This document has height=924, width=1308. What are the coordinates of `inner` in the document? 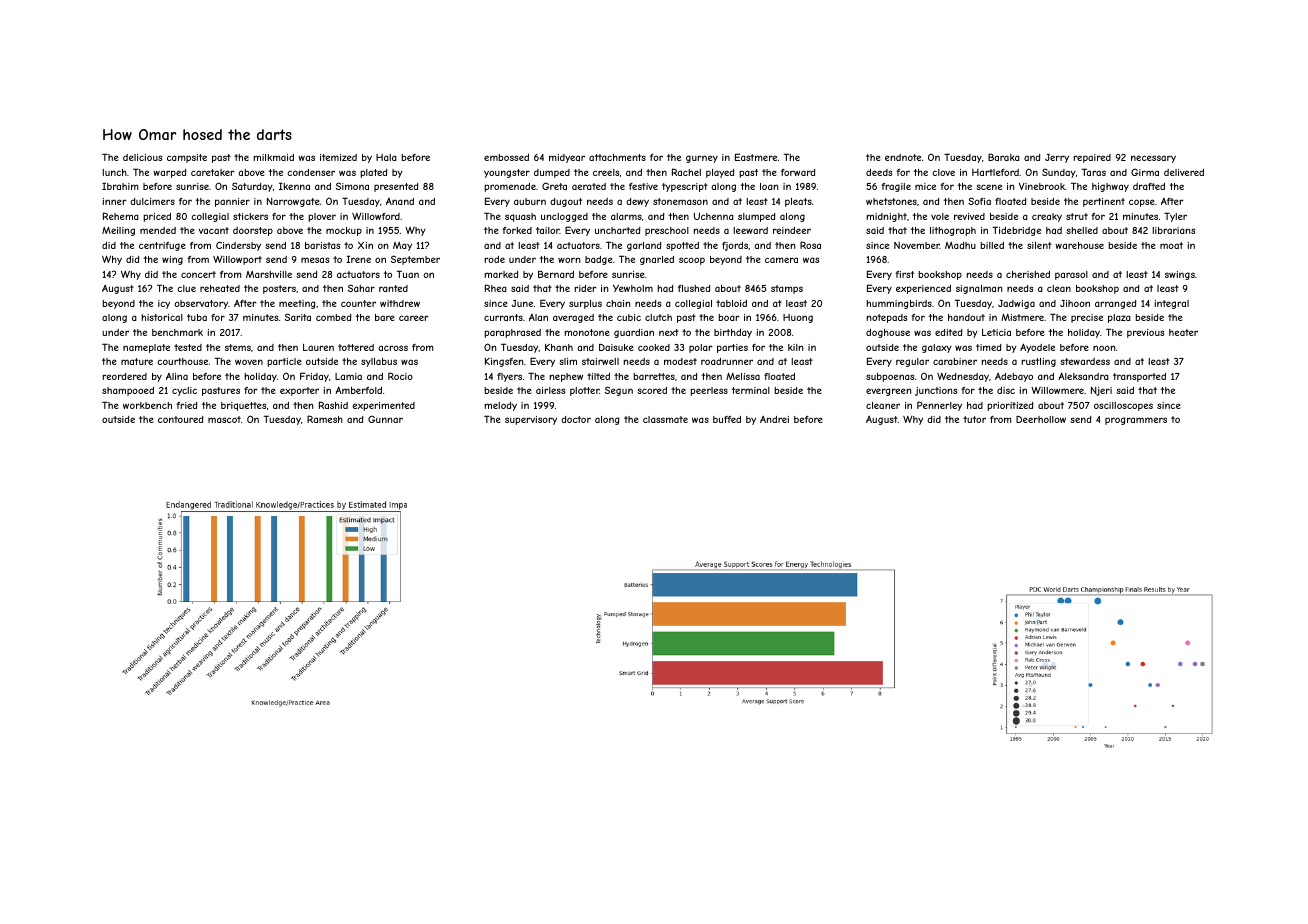 It's located at (115, 201).
